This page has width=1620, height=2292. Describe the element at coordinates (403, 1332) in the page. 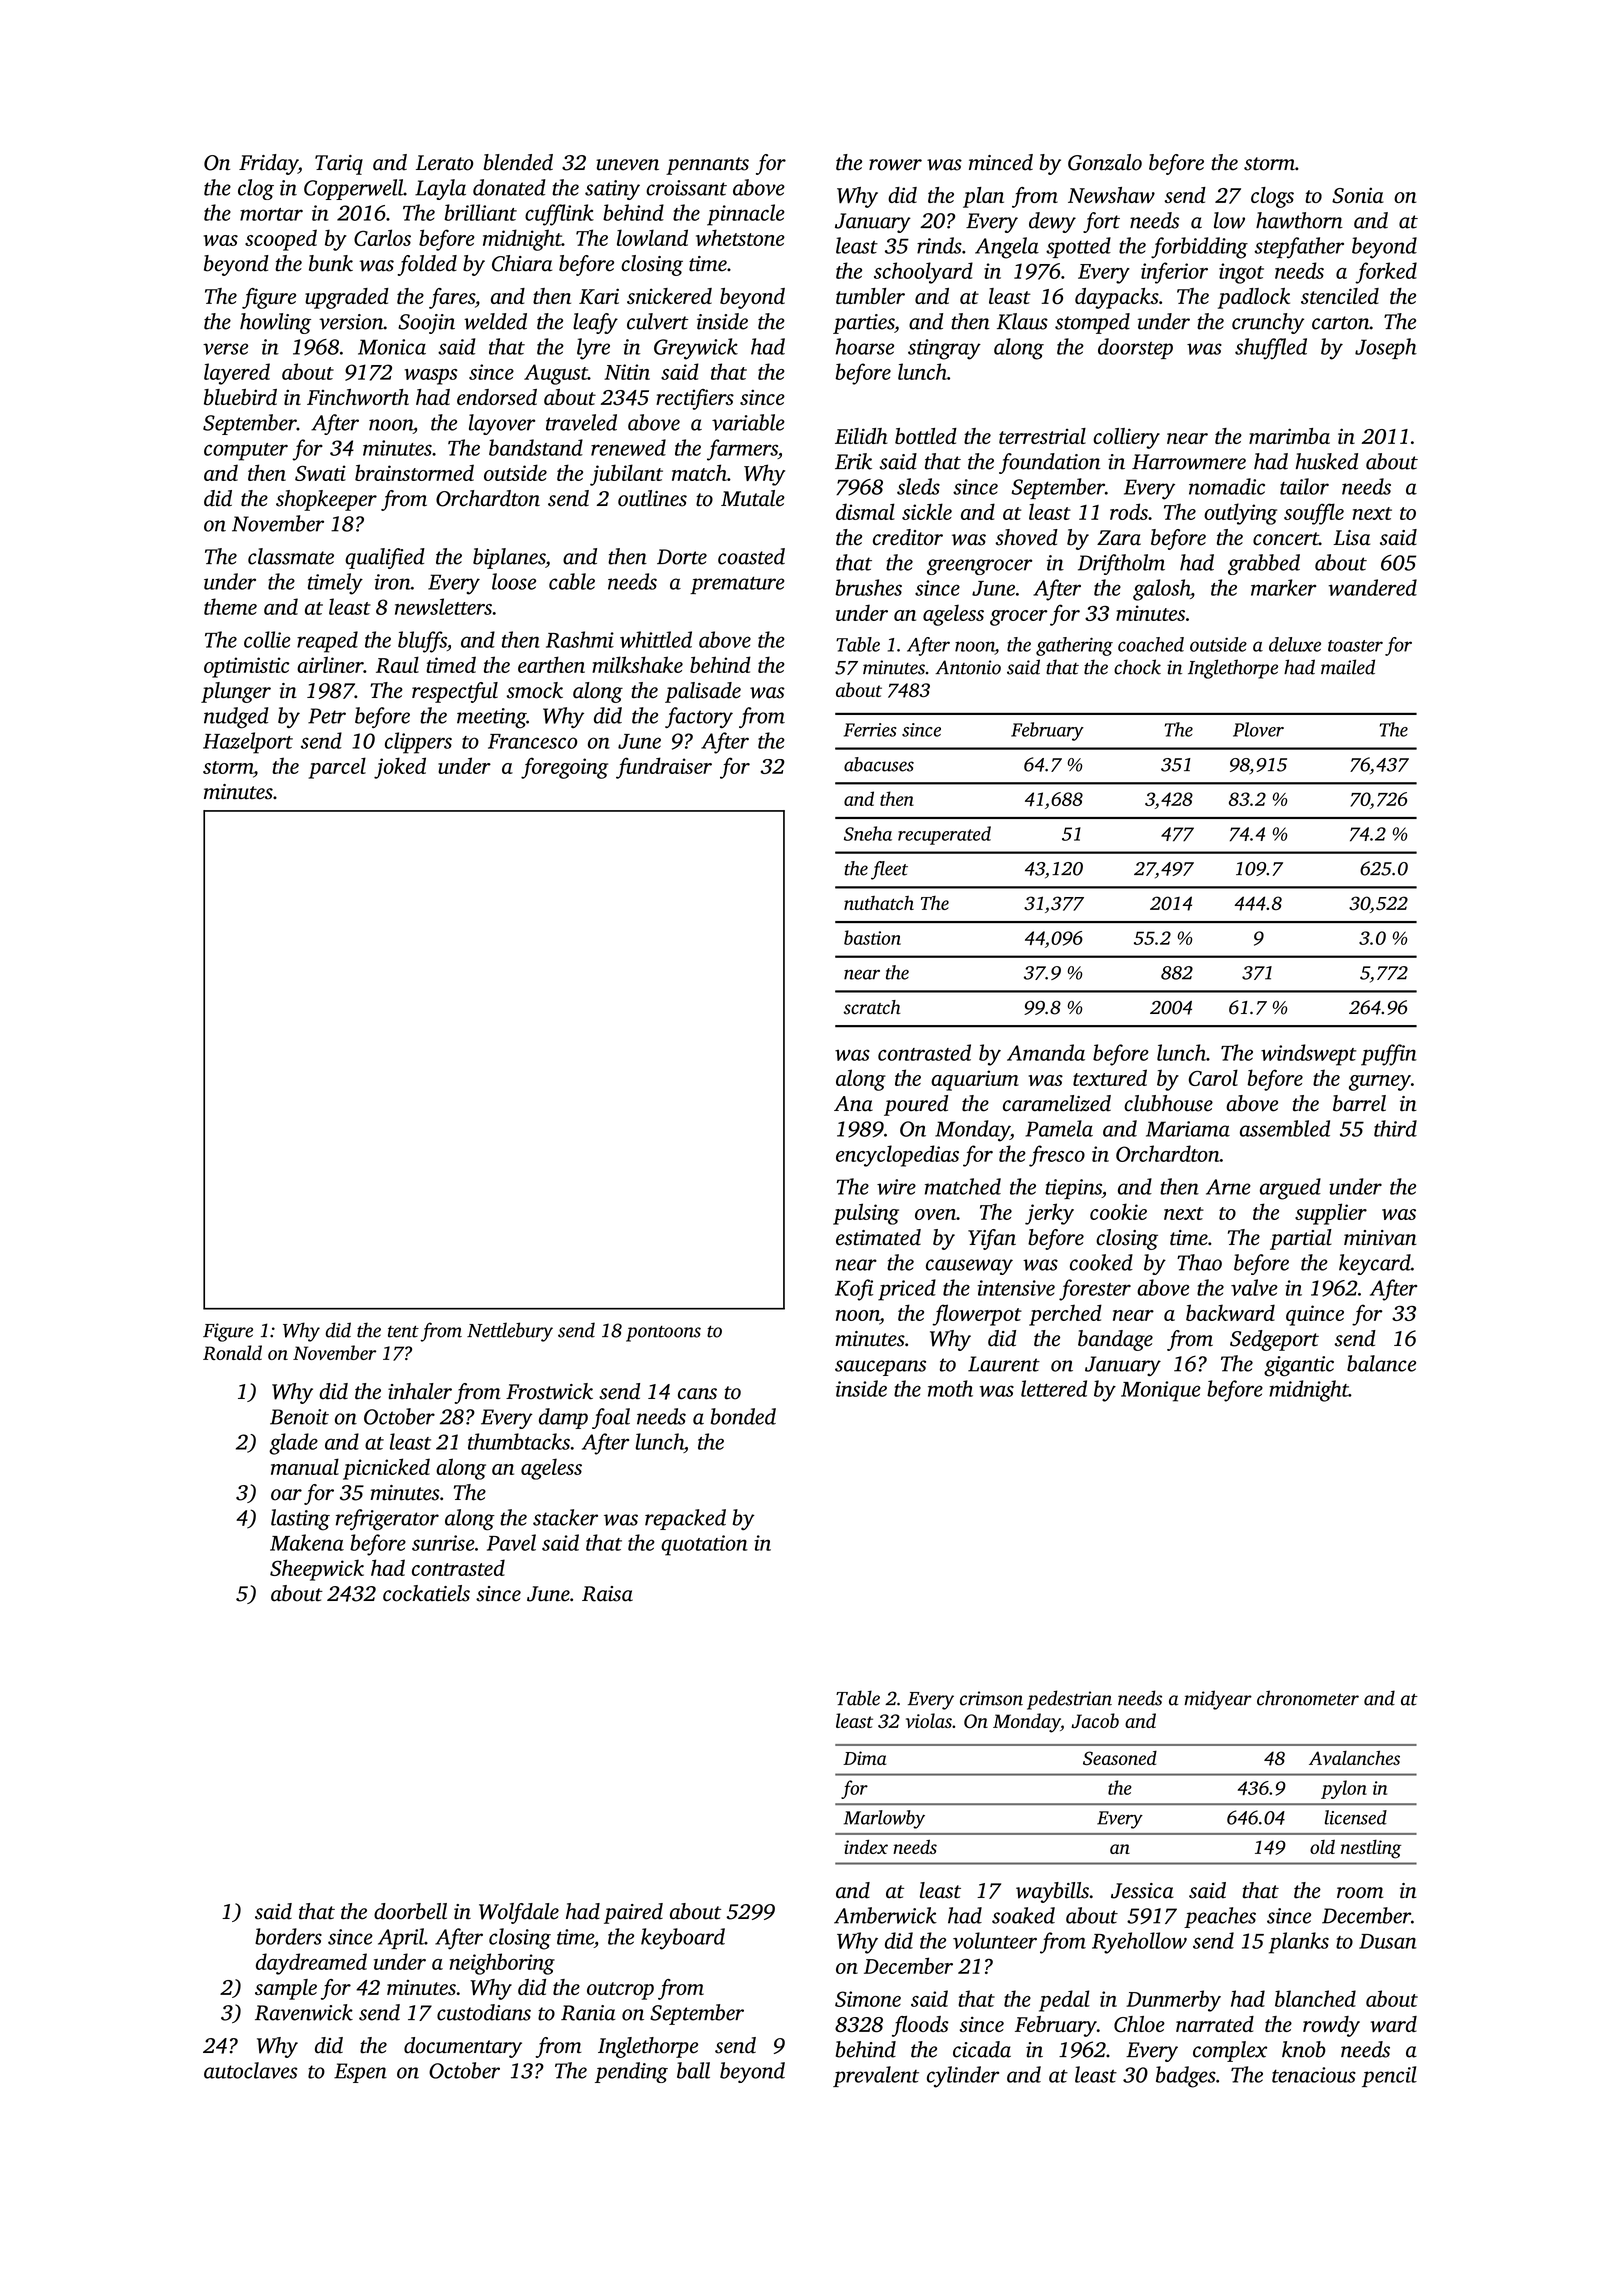

I see `tent` at that location.
